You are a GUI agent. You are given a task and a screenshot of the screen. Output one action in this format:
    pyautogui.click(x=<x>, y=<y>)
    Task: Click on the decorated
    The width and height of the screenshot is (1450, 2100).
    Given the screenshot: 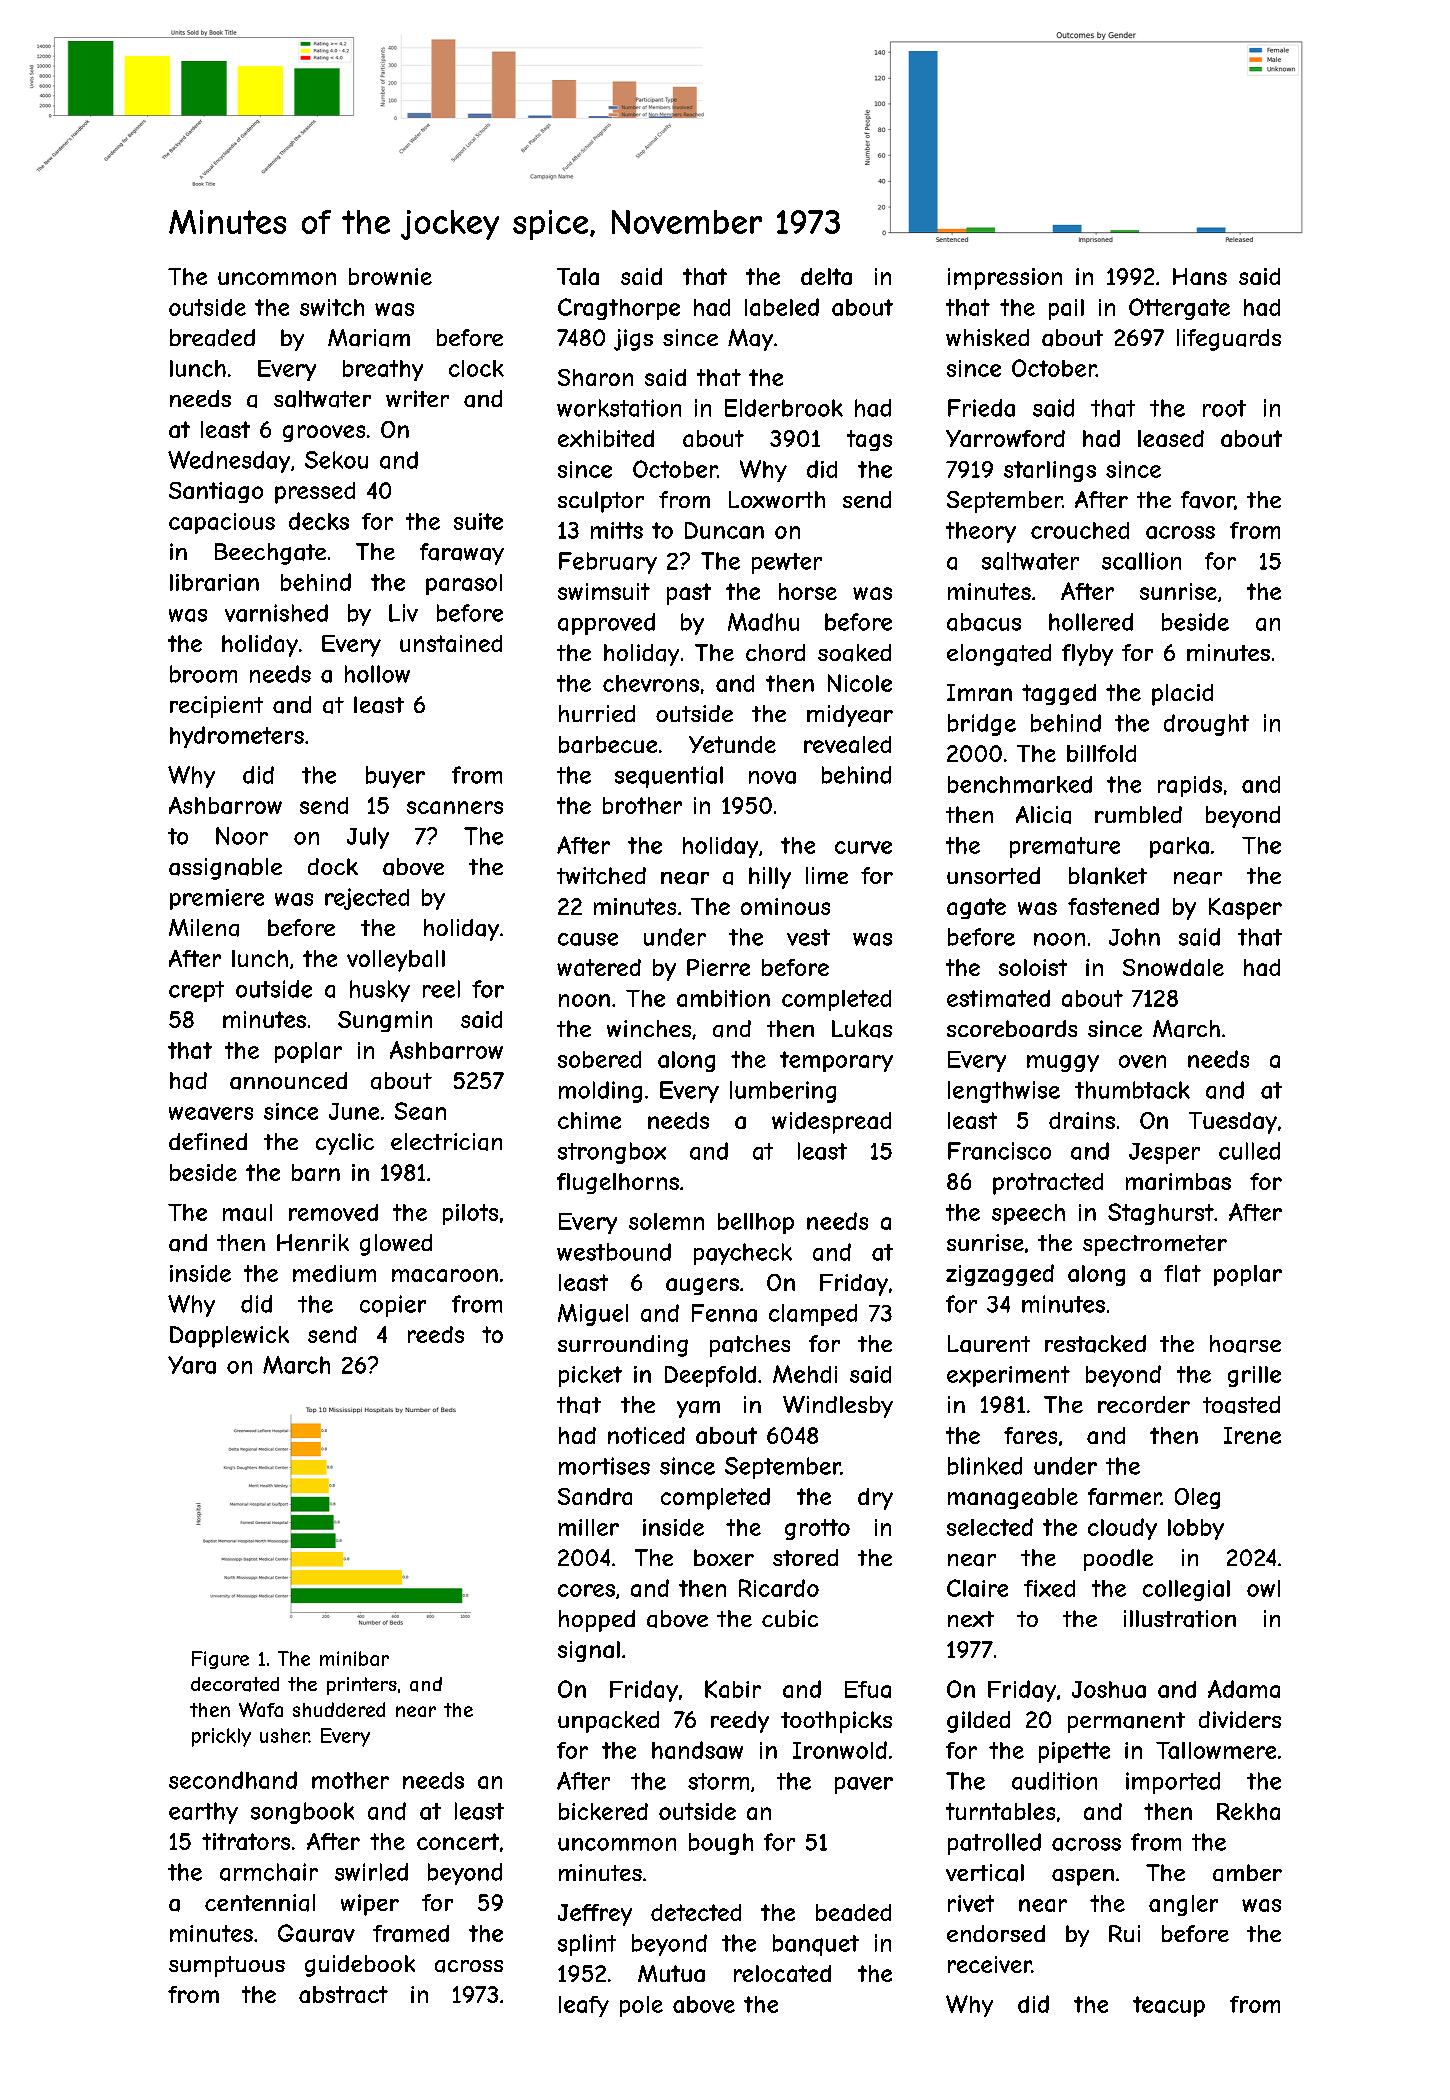 What is the action you would take?
    pyautogui.click(x=235, y=1684)
